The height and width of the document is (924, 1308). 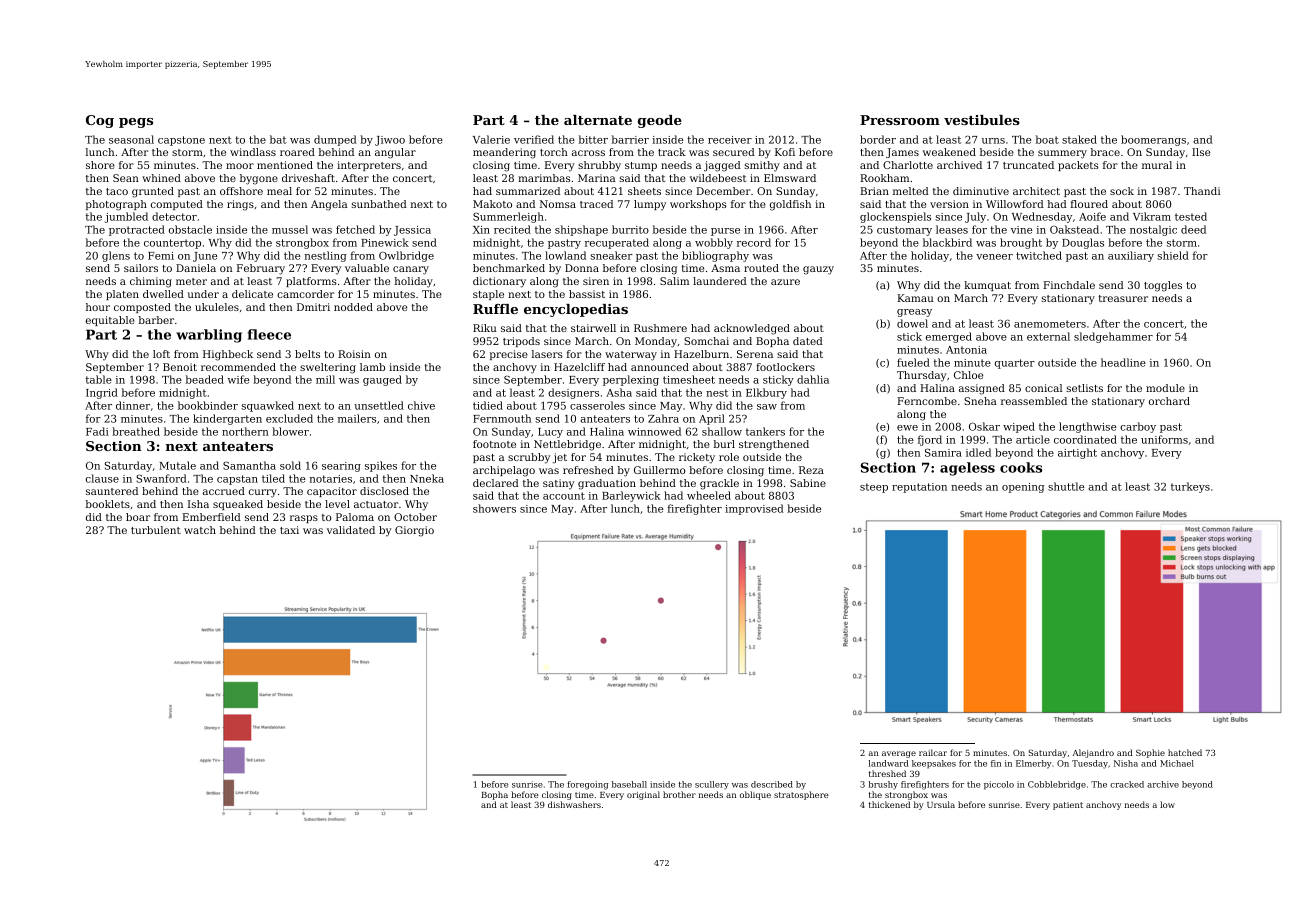 I want to click on Valerie, so click(x=491, y=139).
